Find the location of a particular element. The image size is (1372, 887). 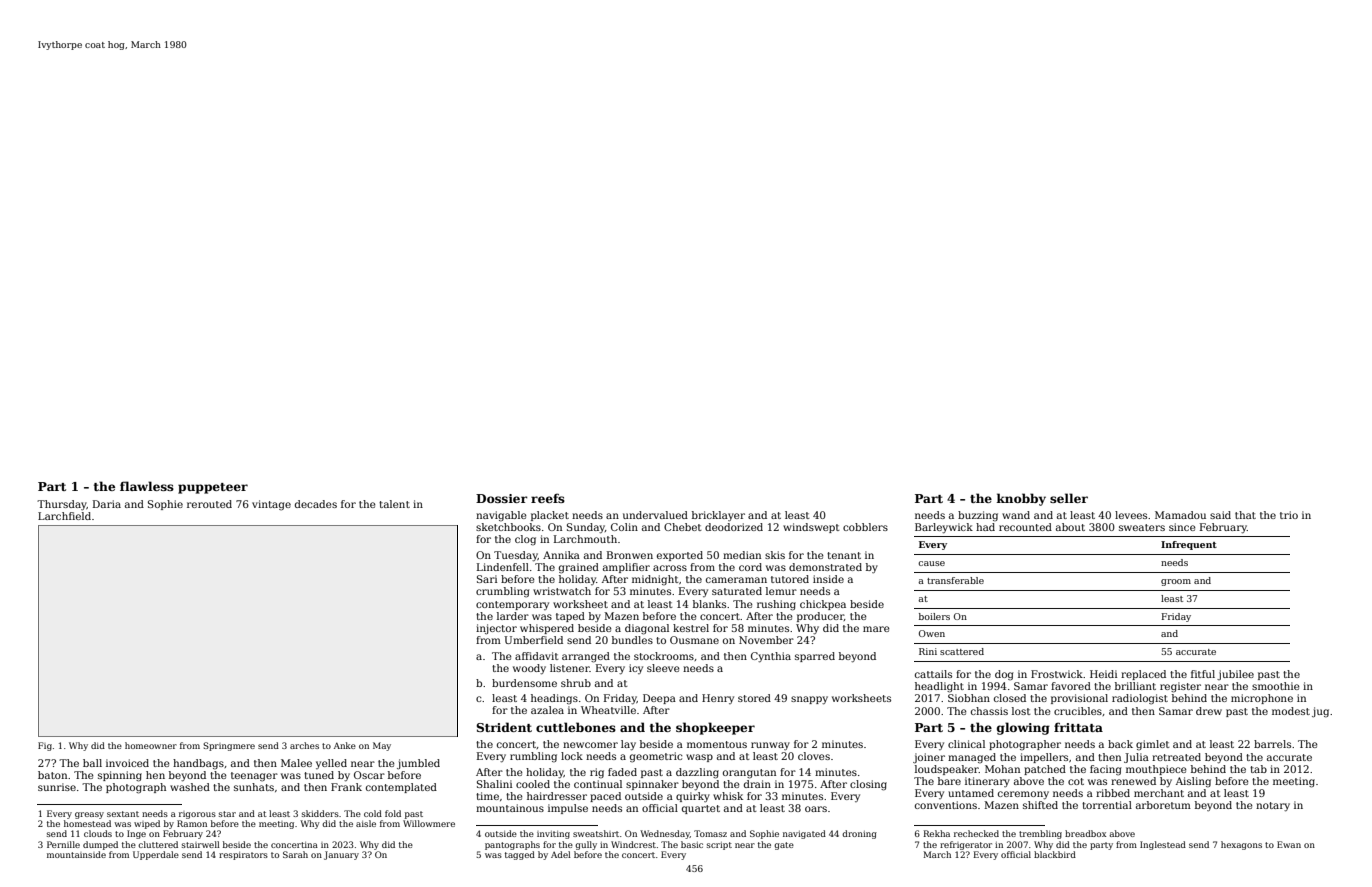

seller is located at coordinates (1069, 498).
